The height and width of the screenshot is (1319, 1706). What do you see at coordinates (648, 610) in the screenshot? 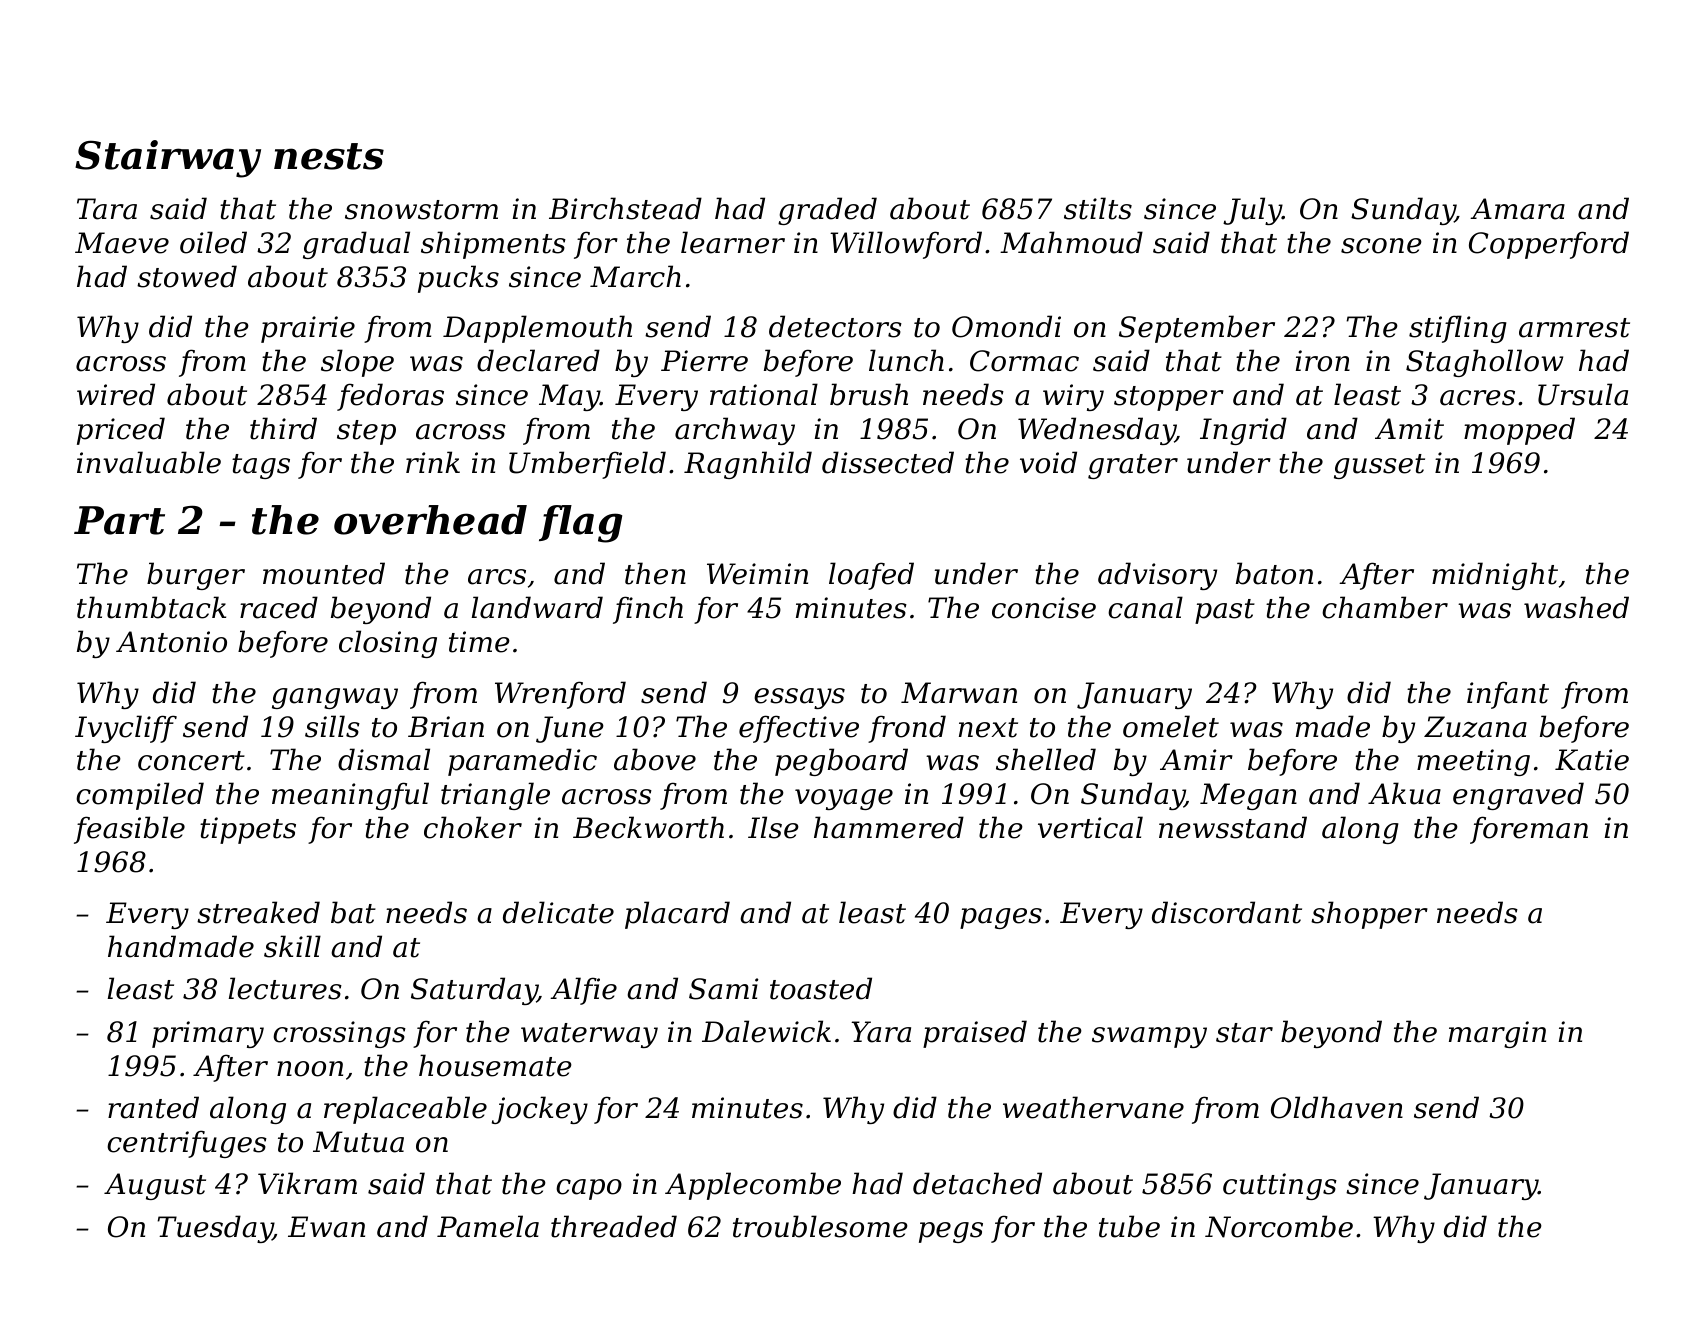
I see `finch` at bounding box center [648, 610].
